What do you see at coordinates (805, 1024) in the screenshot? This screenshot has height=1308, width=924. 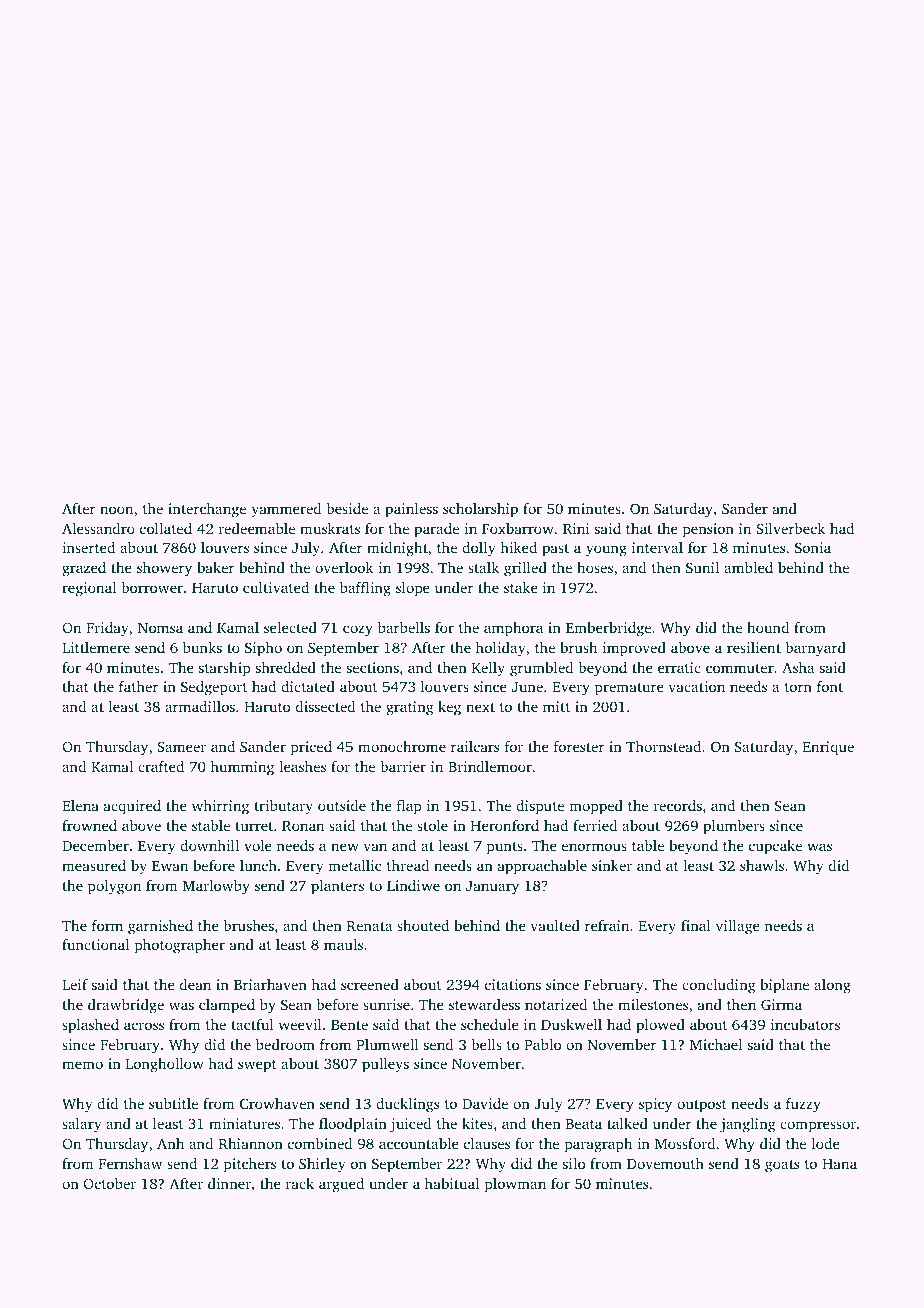 I see `incubators` at bounding box center [805, 1024].
